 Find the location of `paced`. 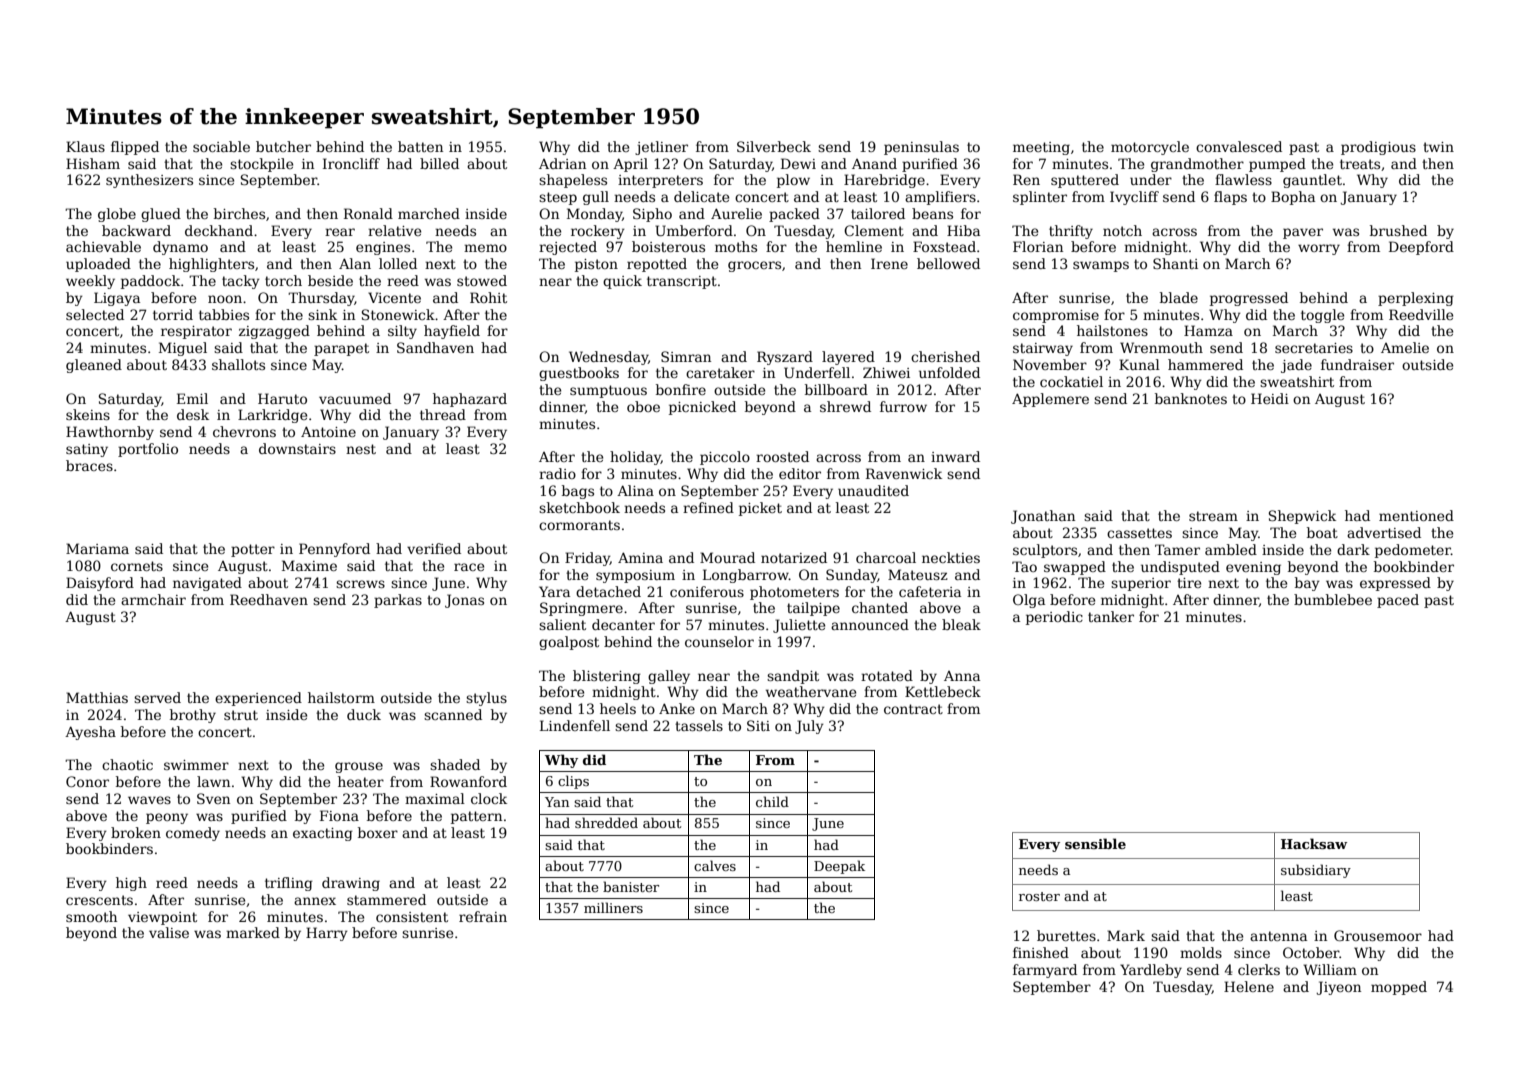

paced is located at coordinates (1398, 601).
